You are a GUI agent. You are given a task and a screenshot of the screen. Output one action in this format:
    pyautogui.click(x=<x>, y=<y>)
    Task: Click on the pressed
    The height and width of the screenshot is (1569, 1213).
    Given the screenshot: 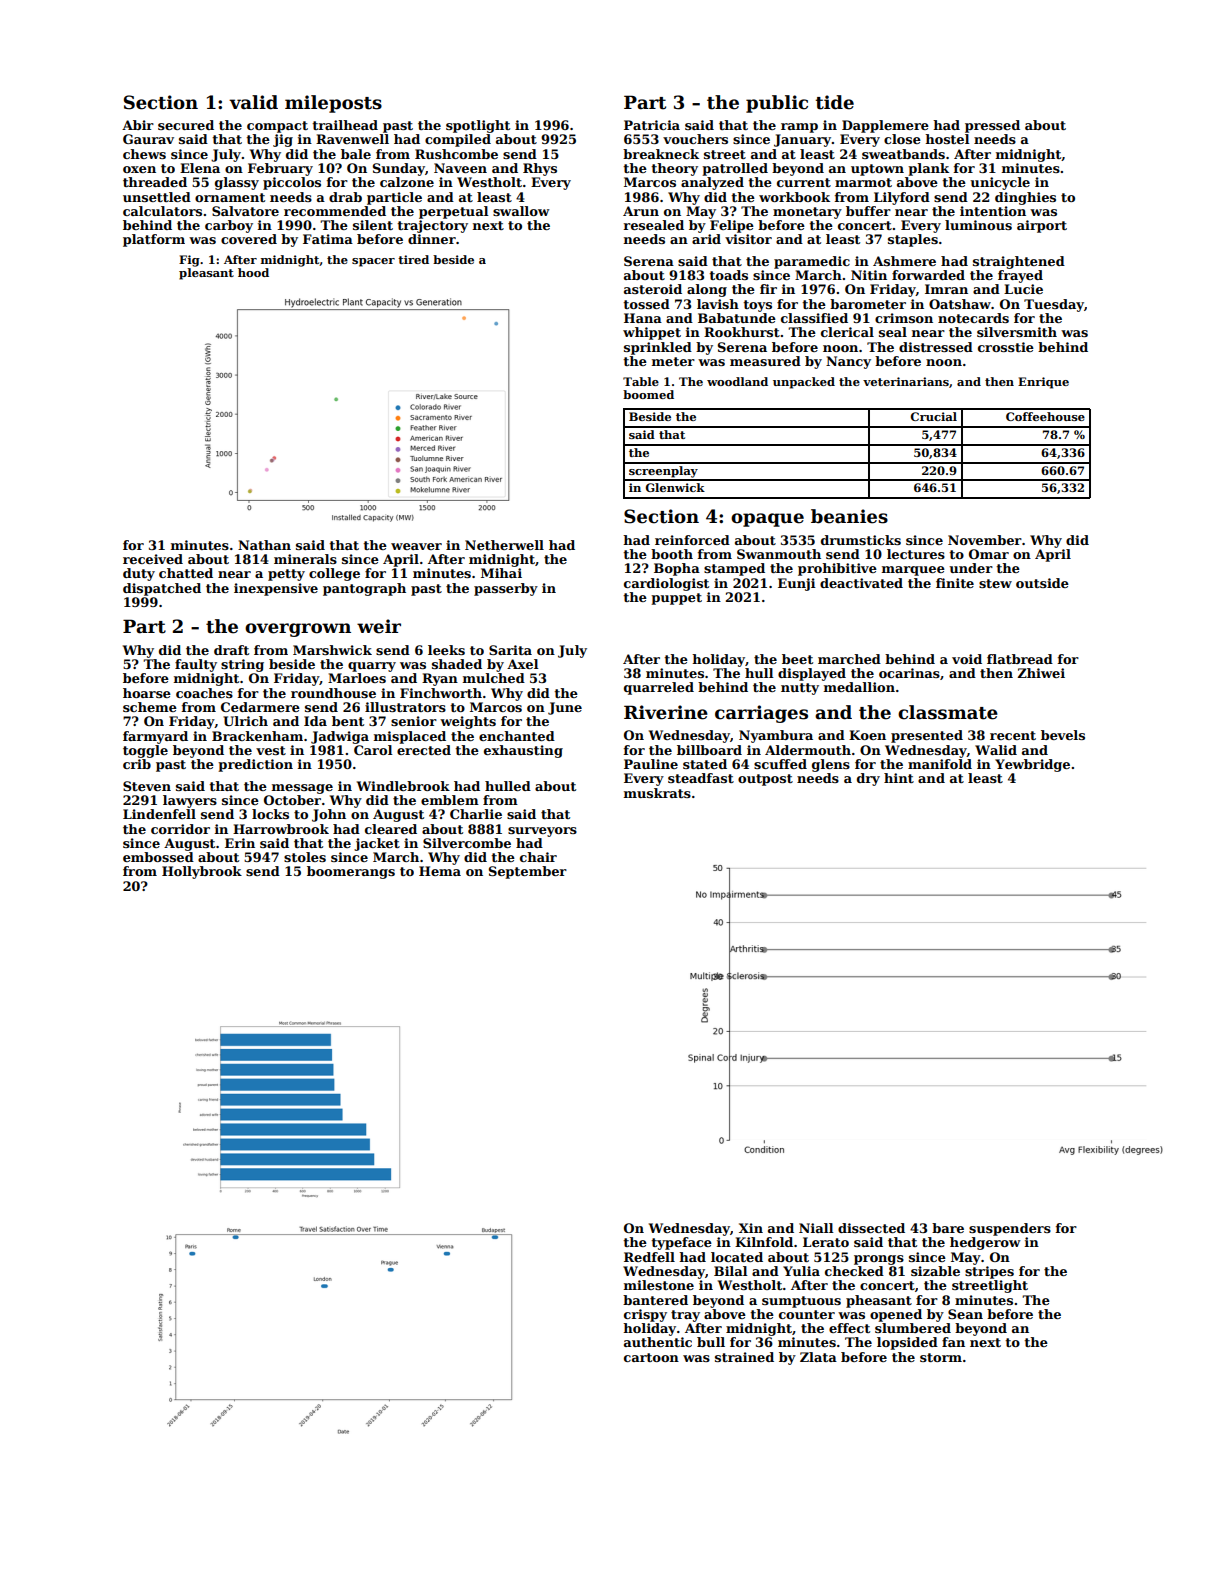 What is the action you would take?
    pyautogui.click(x=992, y=126)
